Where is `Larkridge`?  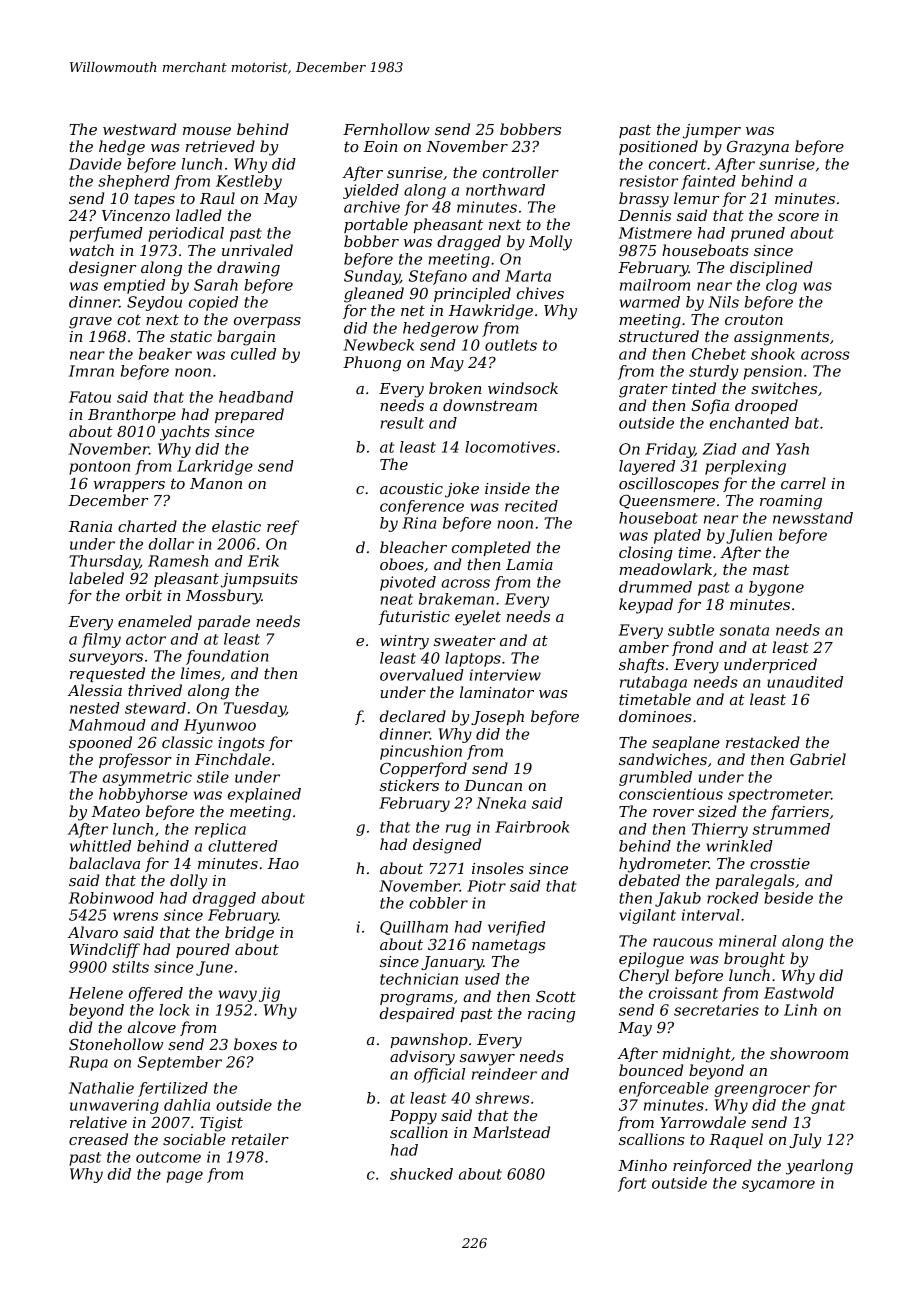 Larkridge is located at coordinates (215, 467).
